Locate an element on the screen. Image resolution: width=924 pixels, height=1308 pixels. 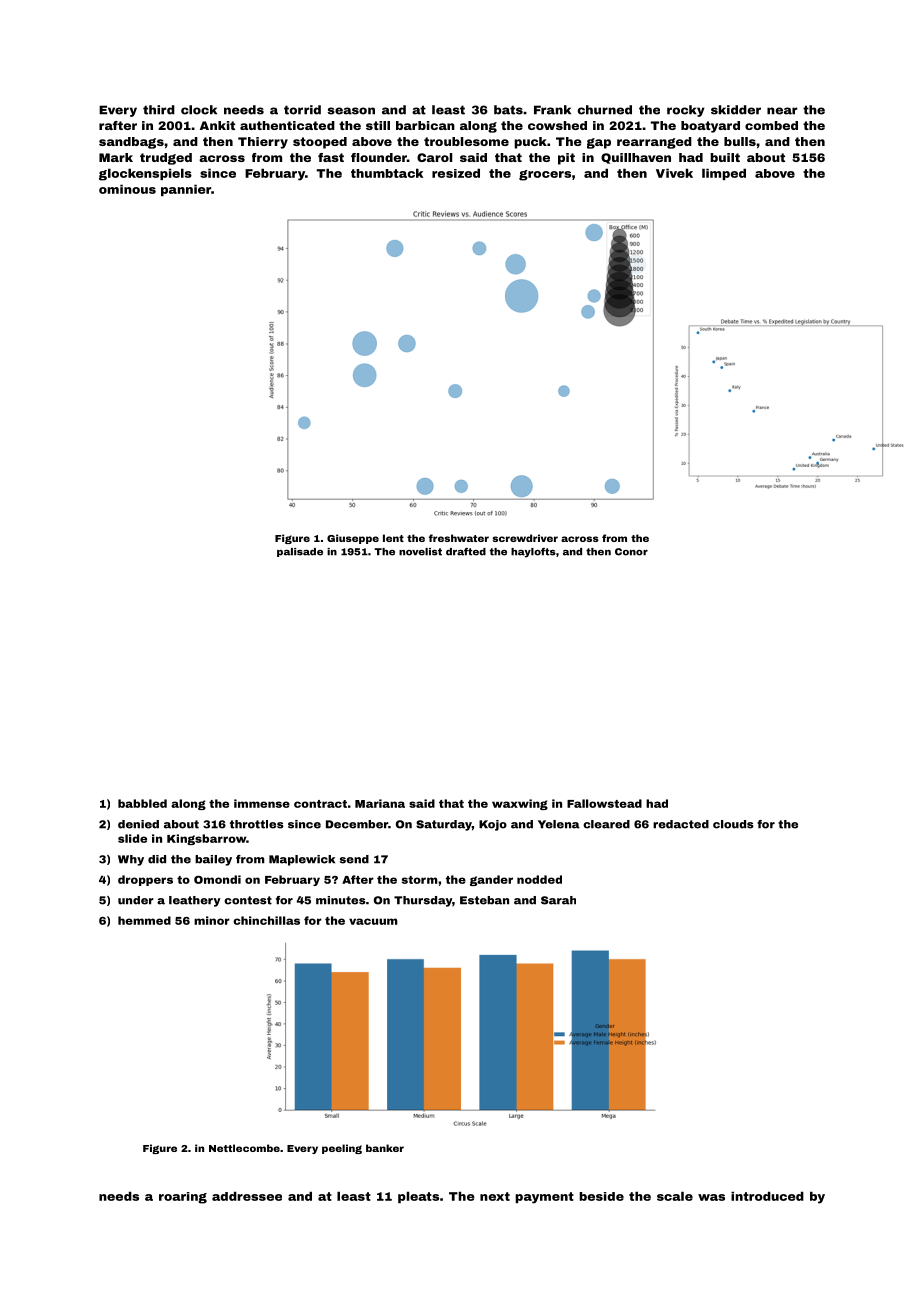
peeling is located at coordinates (342, 1149).
